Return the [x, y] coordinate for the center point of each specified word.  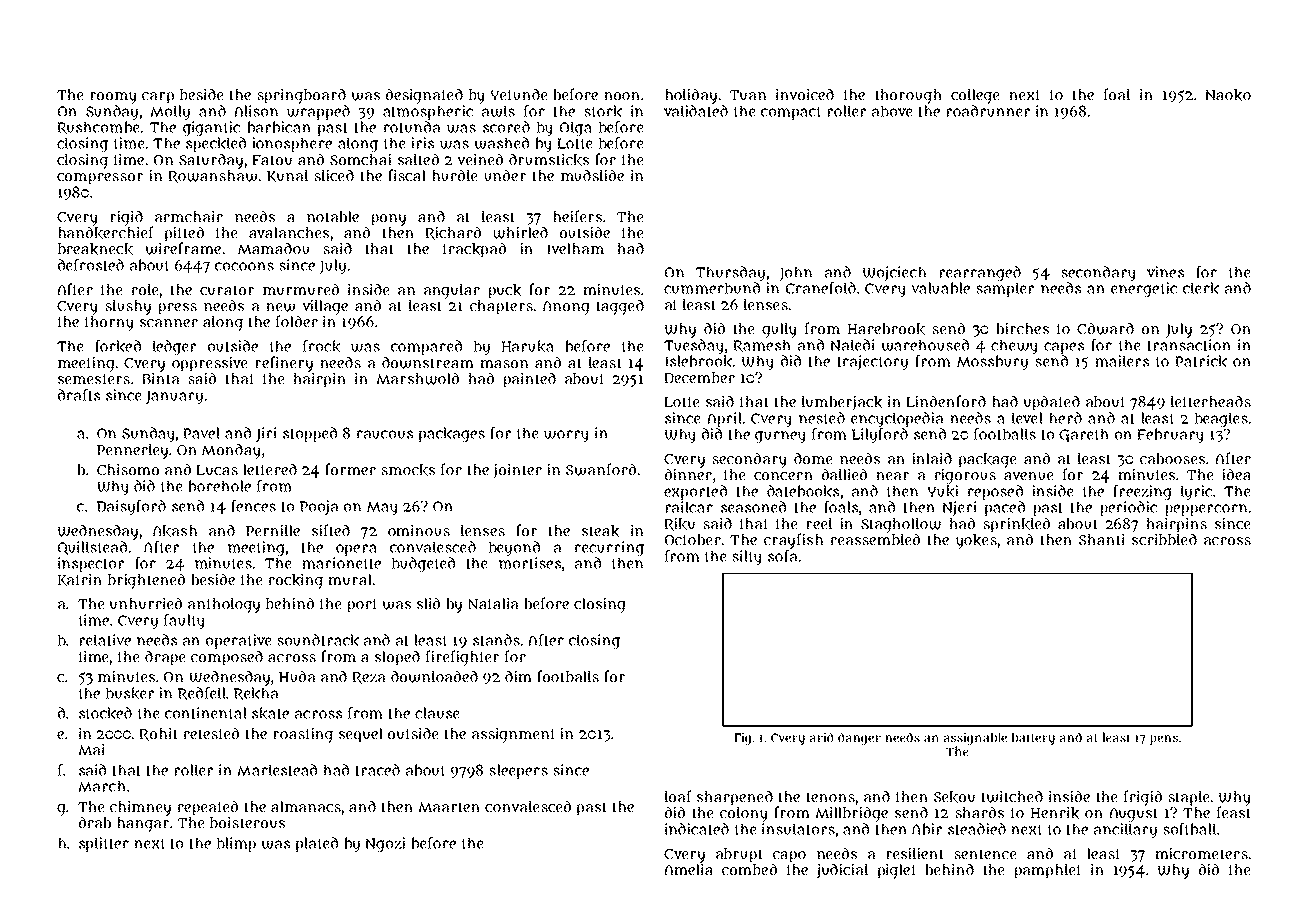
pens [1164, 740]
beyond [514, 549]
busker [130, 693]
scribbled [1164, 539]
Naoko [1228, 95]
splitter [104, 844]
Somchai [360, 159]
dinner [688, 474]
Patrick [1201, 361]
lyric [1196, 493]
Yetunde [519, 94]
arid [821, 737]
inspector [91, 564]
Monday [231, 451]
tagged [620, 307]
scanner [169, 322]
